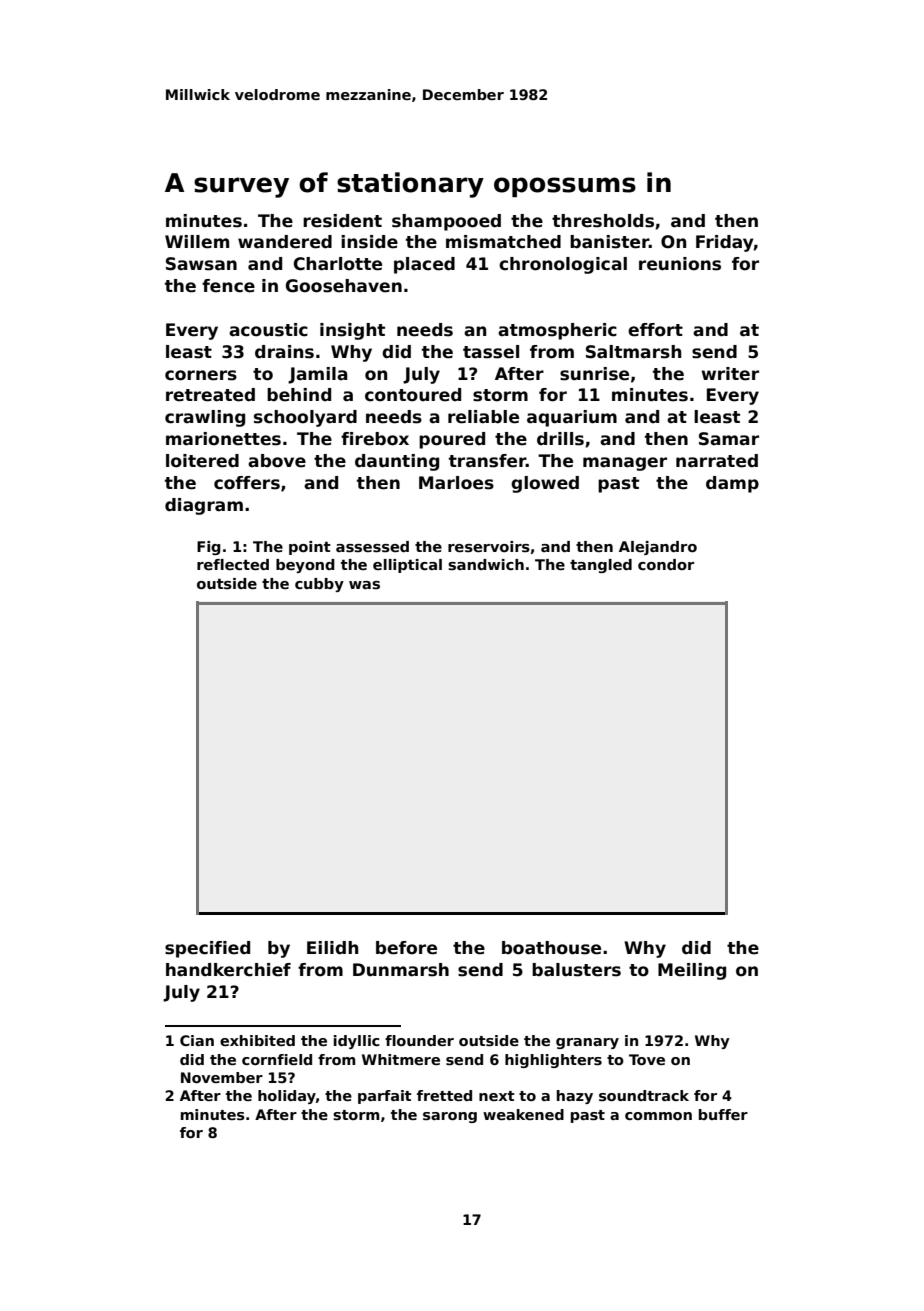 Image resolution: width=924 pixels, height=1311 pixels. What do you see at coordinates (287, 1097) in the screenshot?
I see `holiday` at bounding box center [287, 1097].
